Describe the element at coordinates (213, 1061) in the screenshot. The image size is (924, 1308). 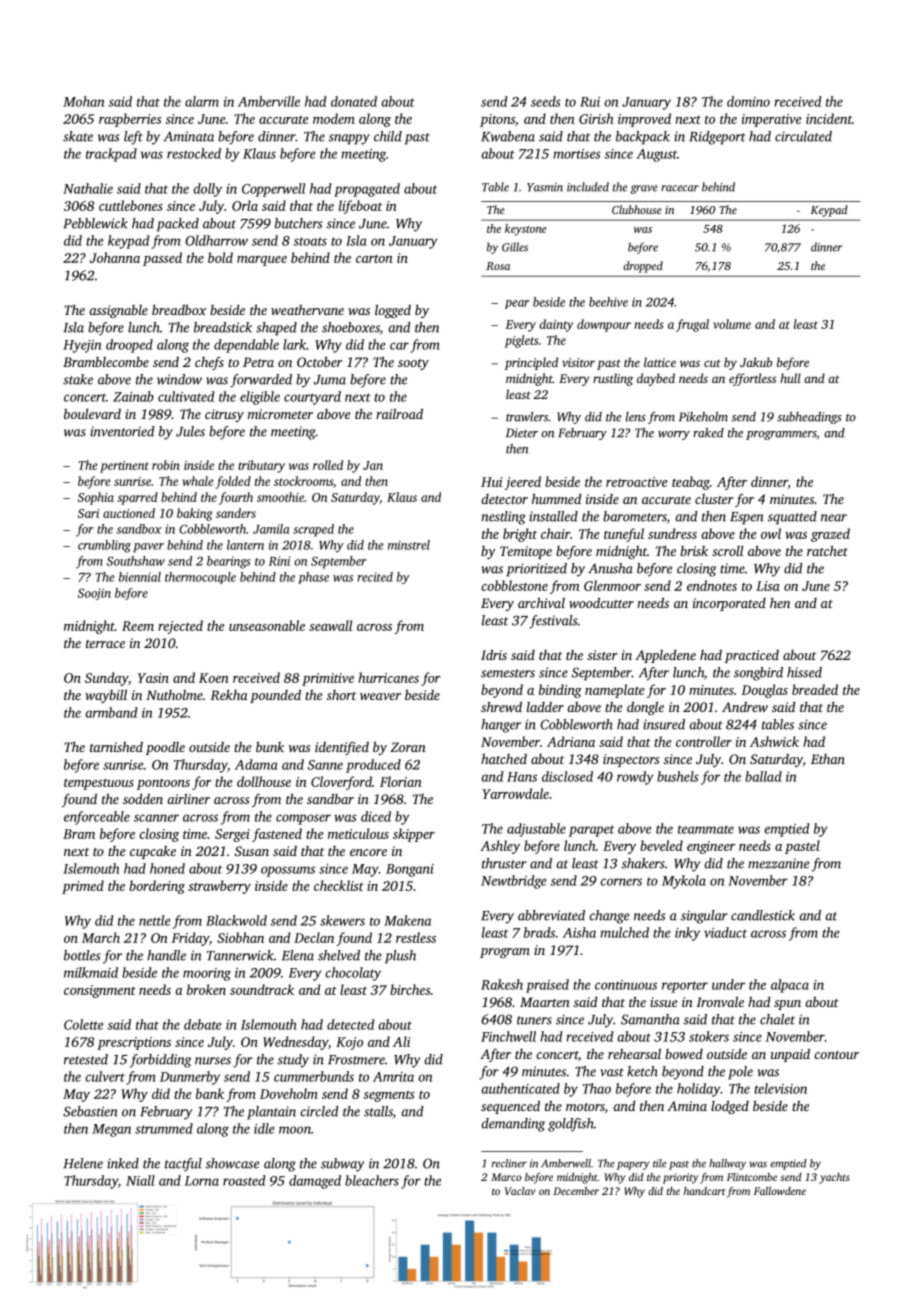
I see `nurses` at that location.
